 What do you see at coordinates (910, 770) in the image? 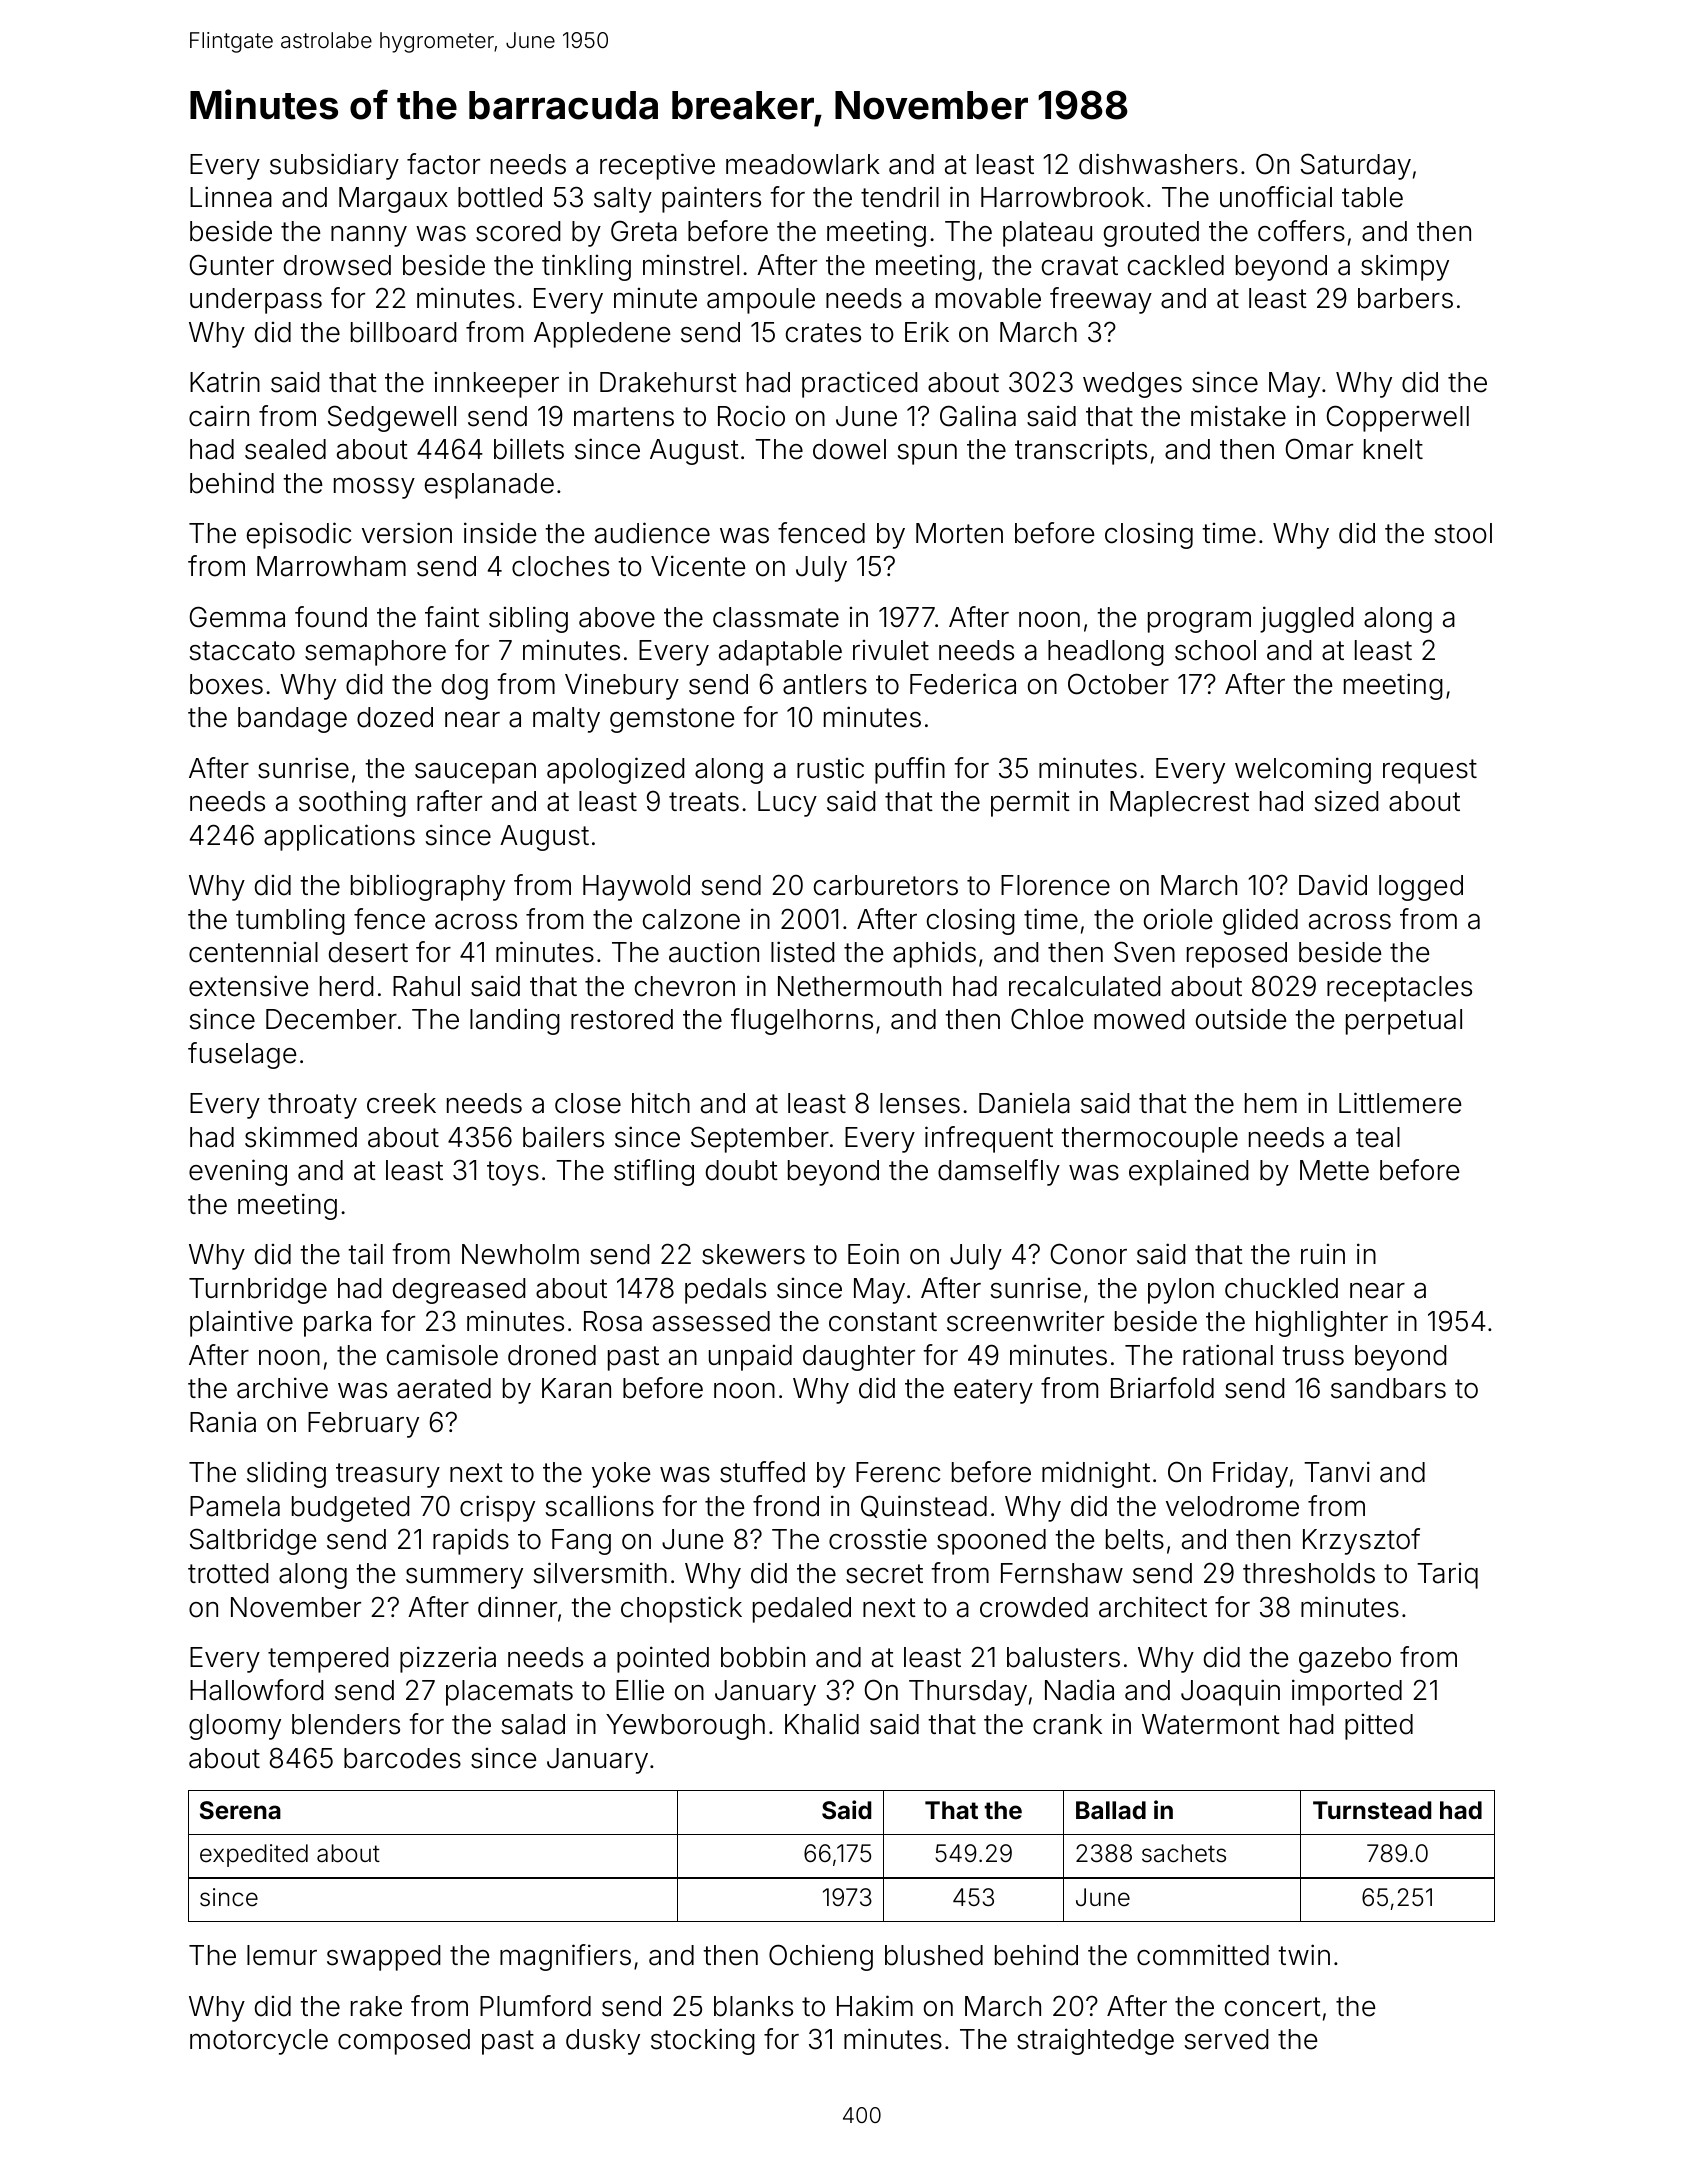
I see `puffin` at bounding box center [910, 770].
